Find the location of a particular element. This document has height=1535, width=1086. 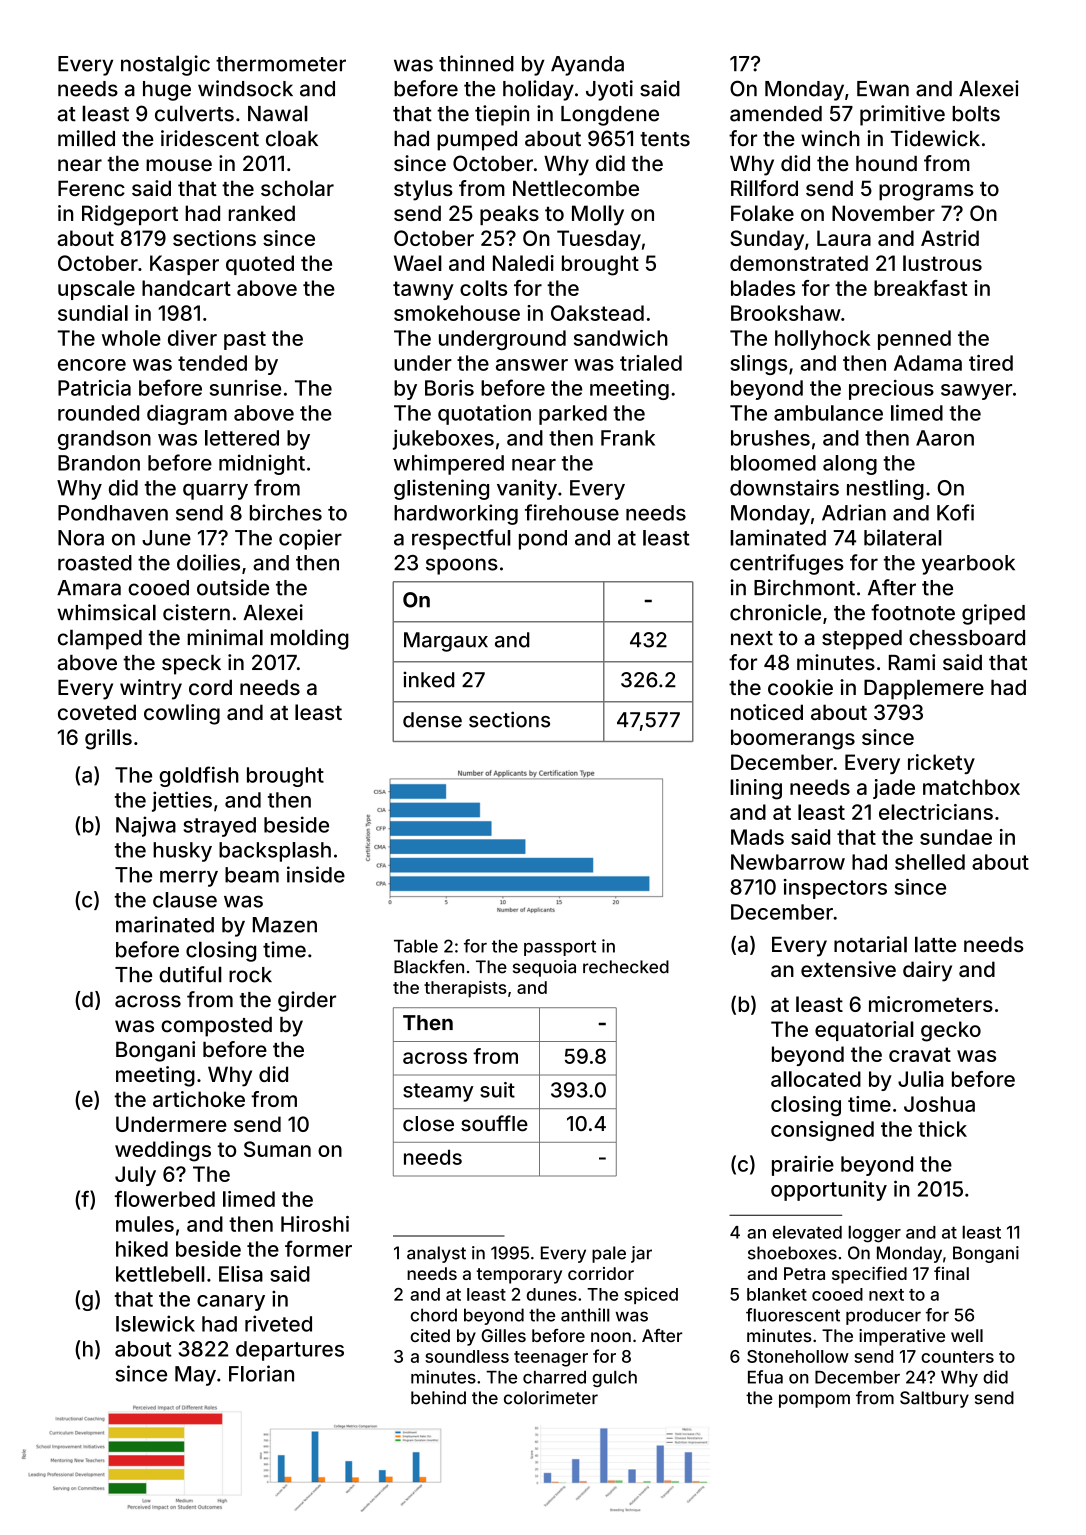

Adama is located at coordinates (928, 363).
